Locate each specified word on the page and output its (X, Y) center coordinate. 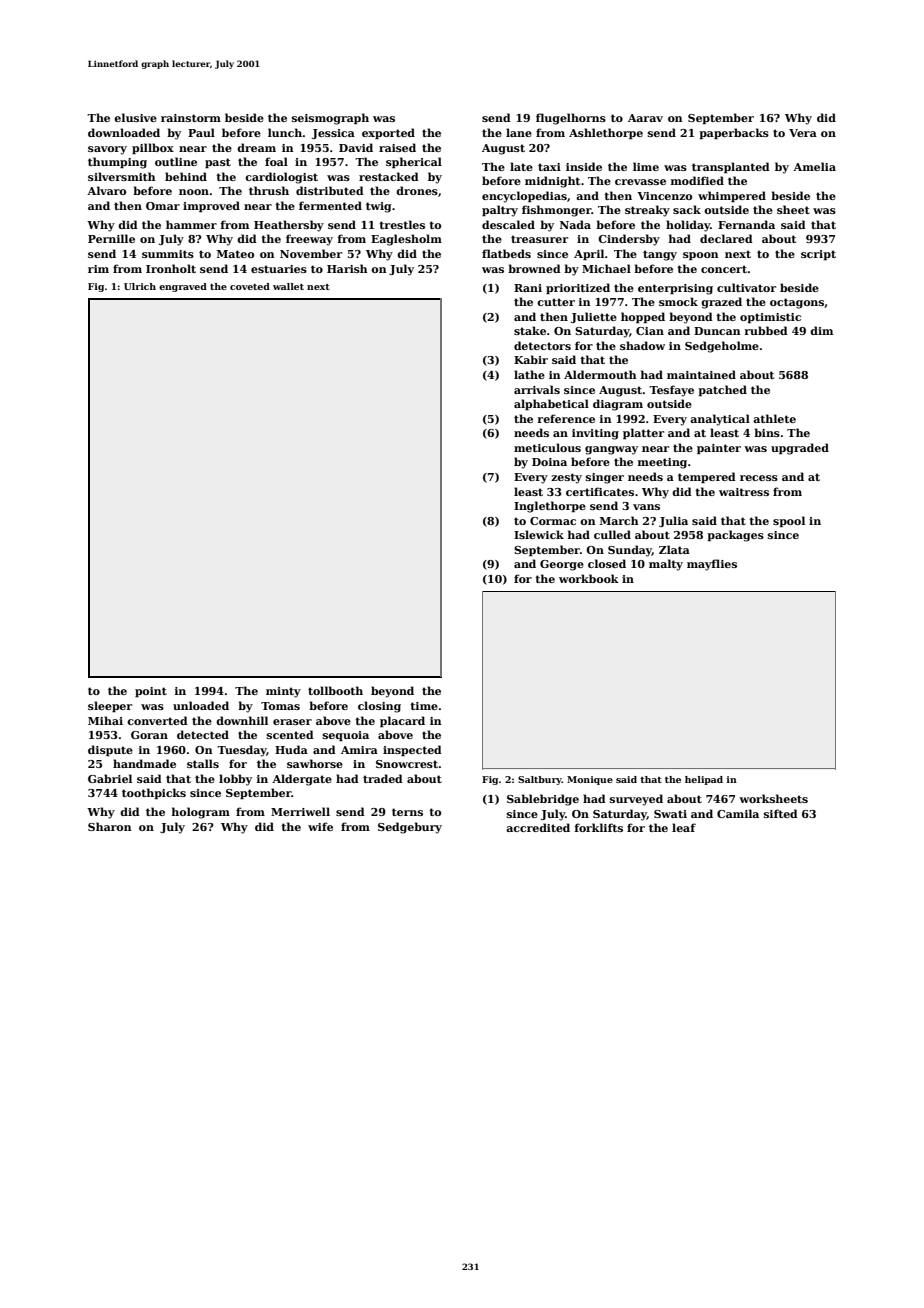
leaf (684, 827)
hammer (191, 224)
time (424, 706)
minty (283, 692)
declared (726, 238)
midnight (552, 182)
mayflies (712, 565)
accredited (538, 827)
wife (320, 826)
